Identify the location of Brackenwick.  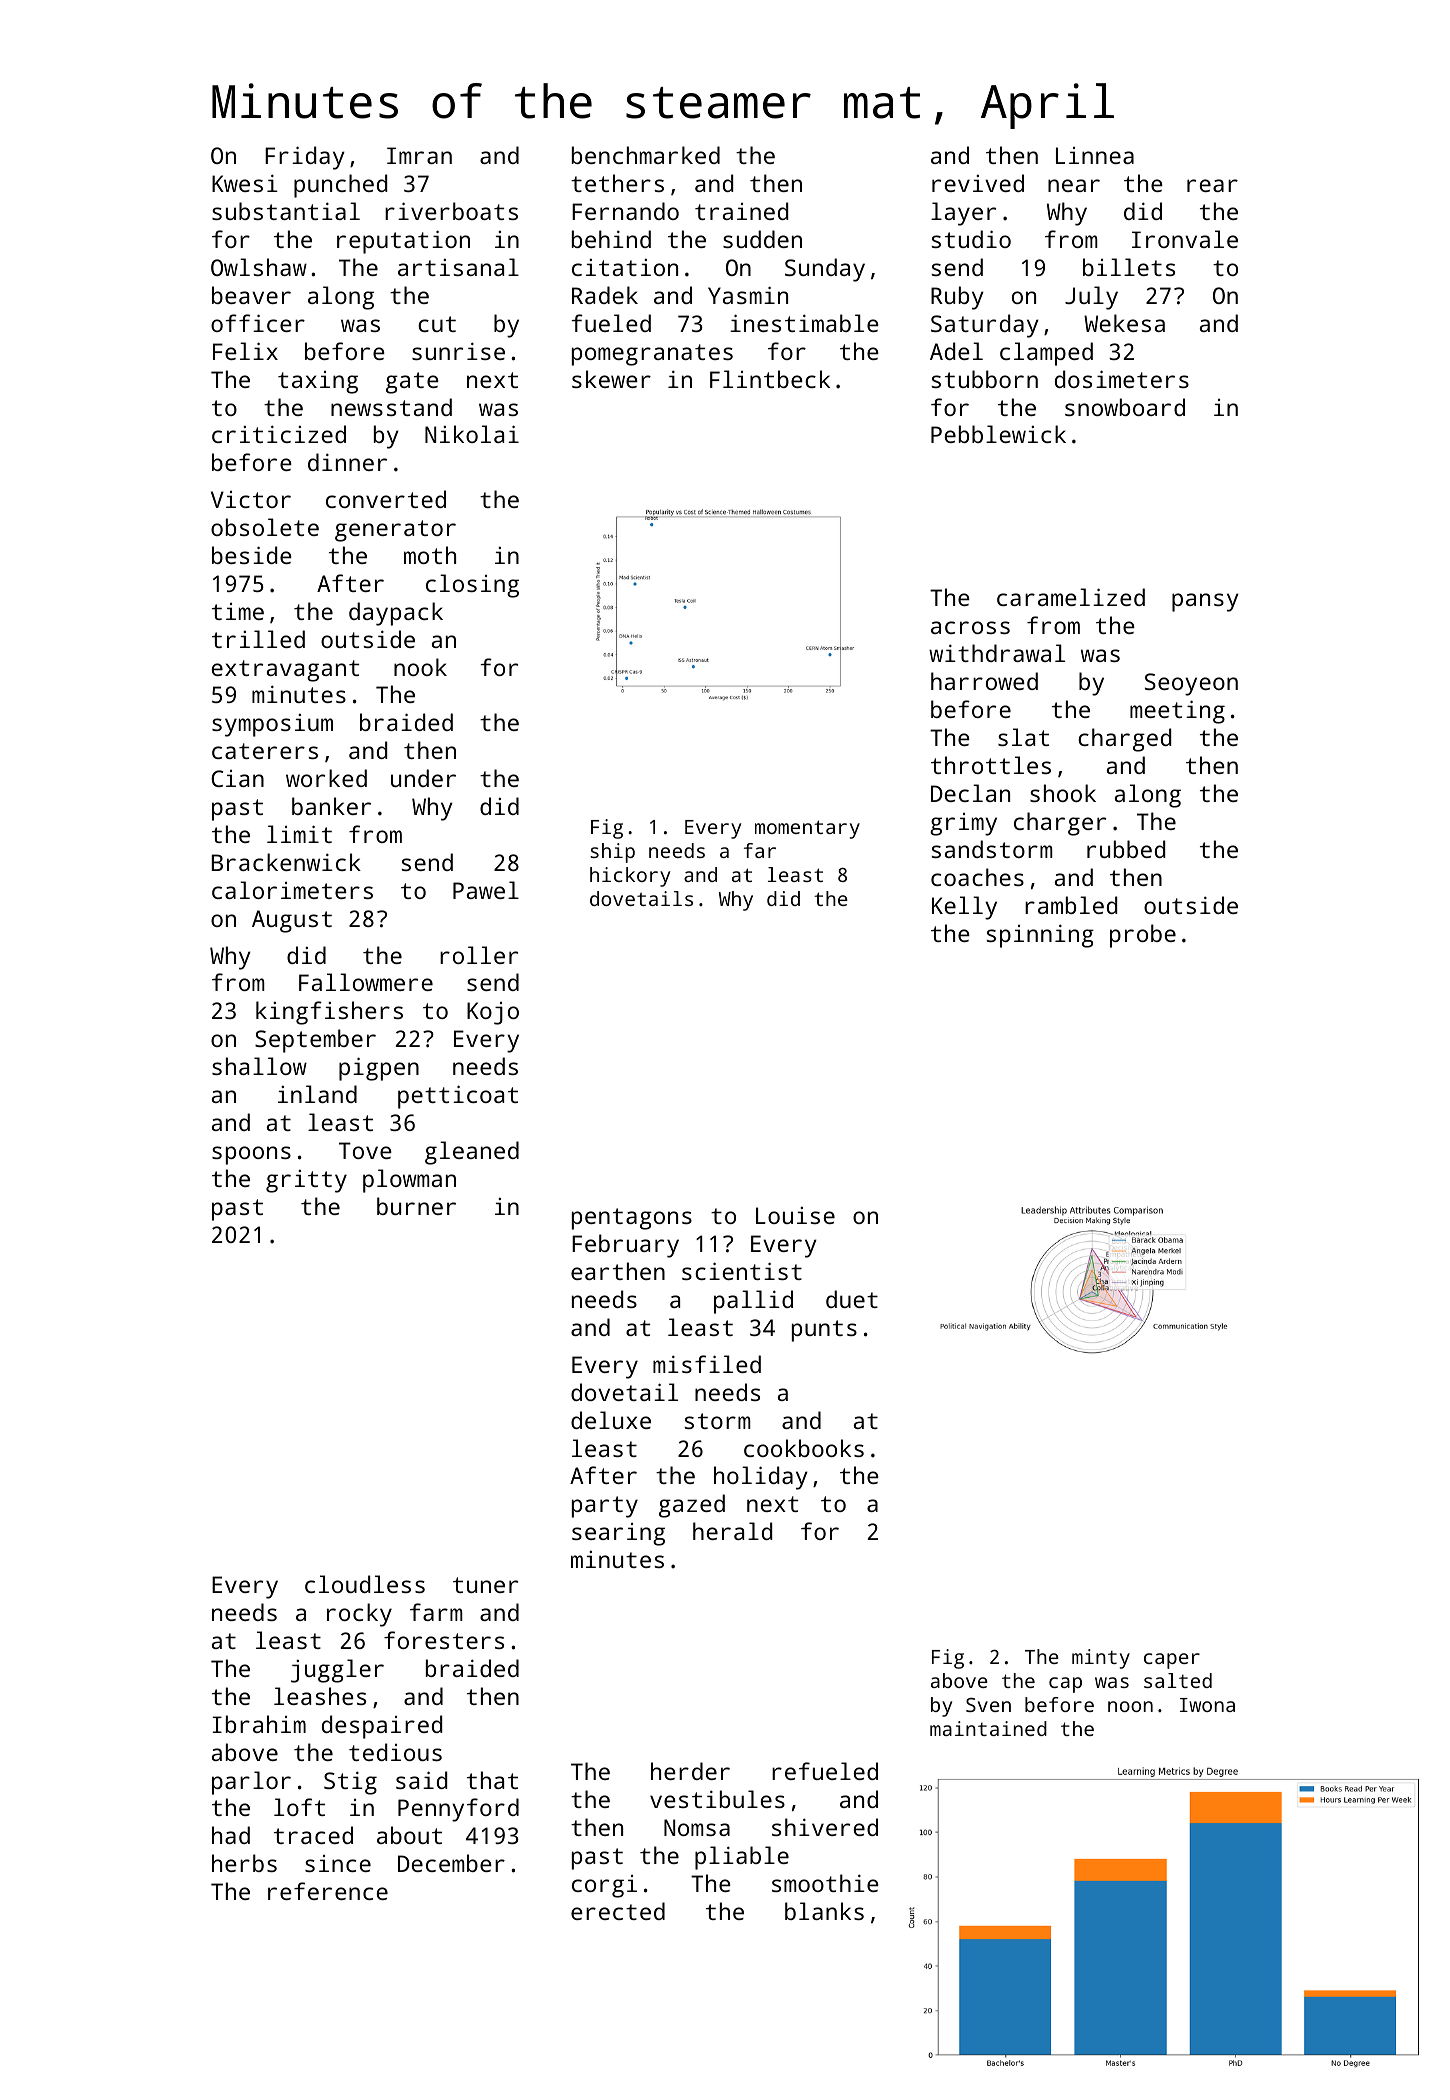
(286, 862).
